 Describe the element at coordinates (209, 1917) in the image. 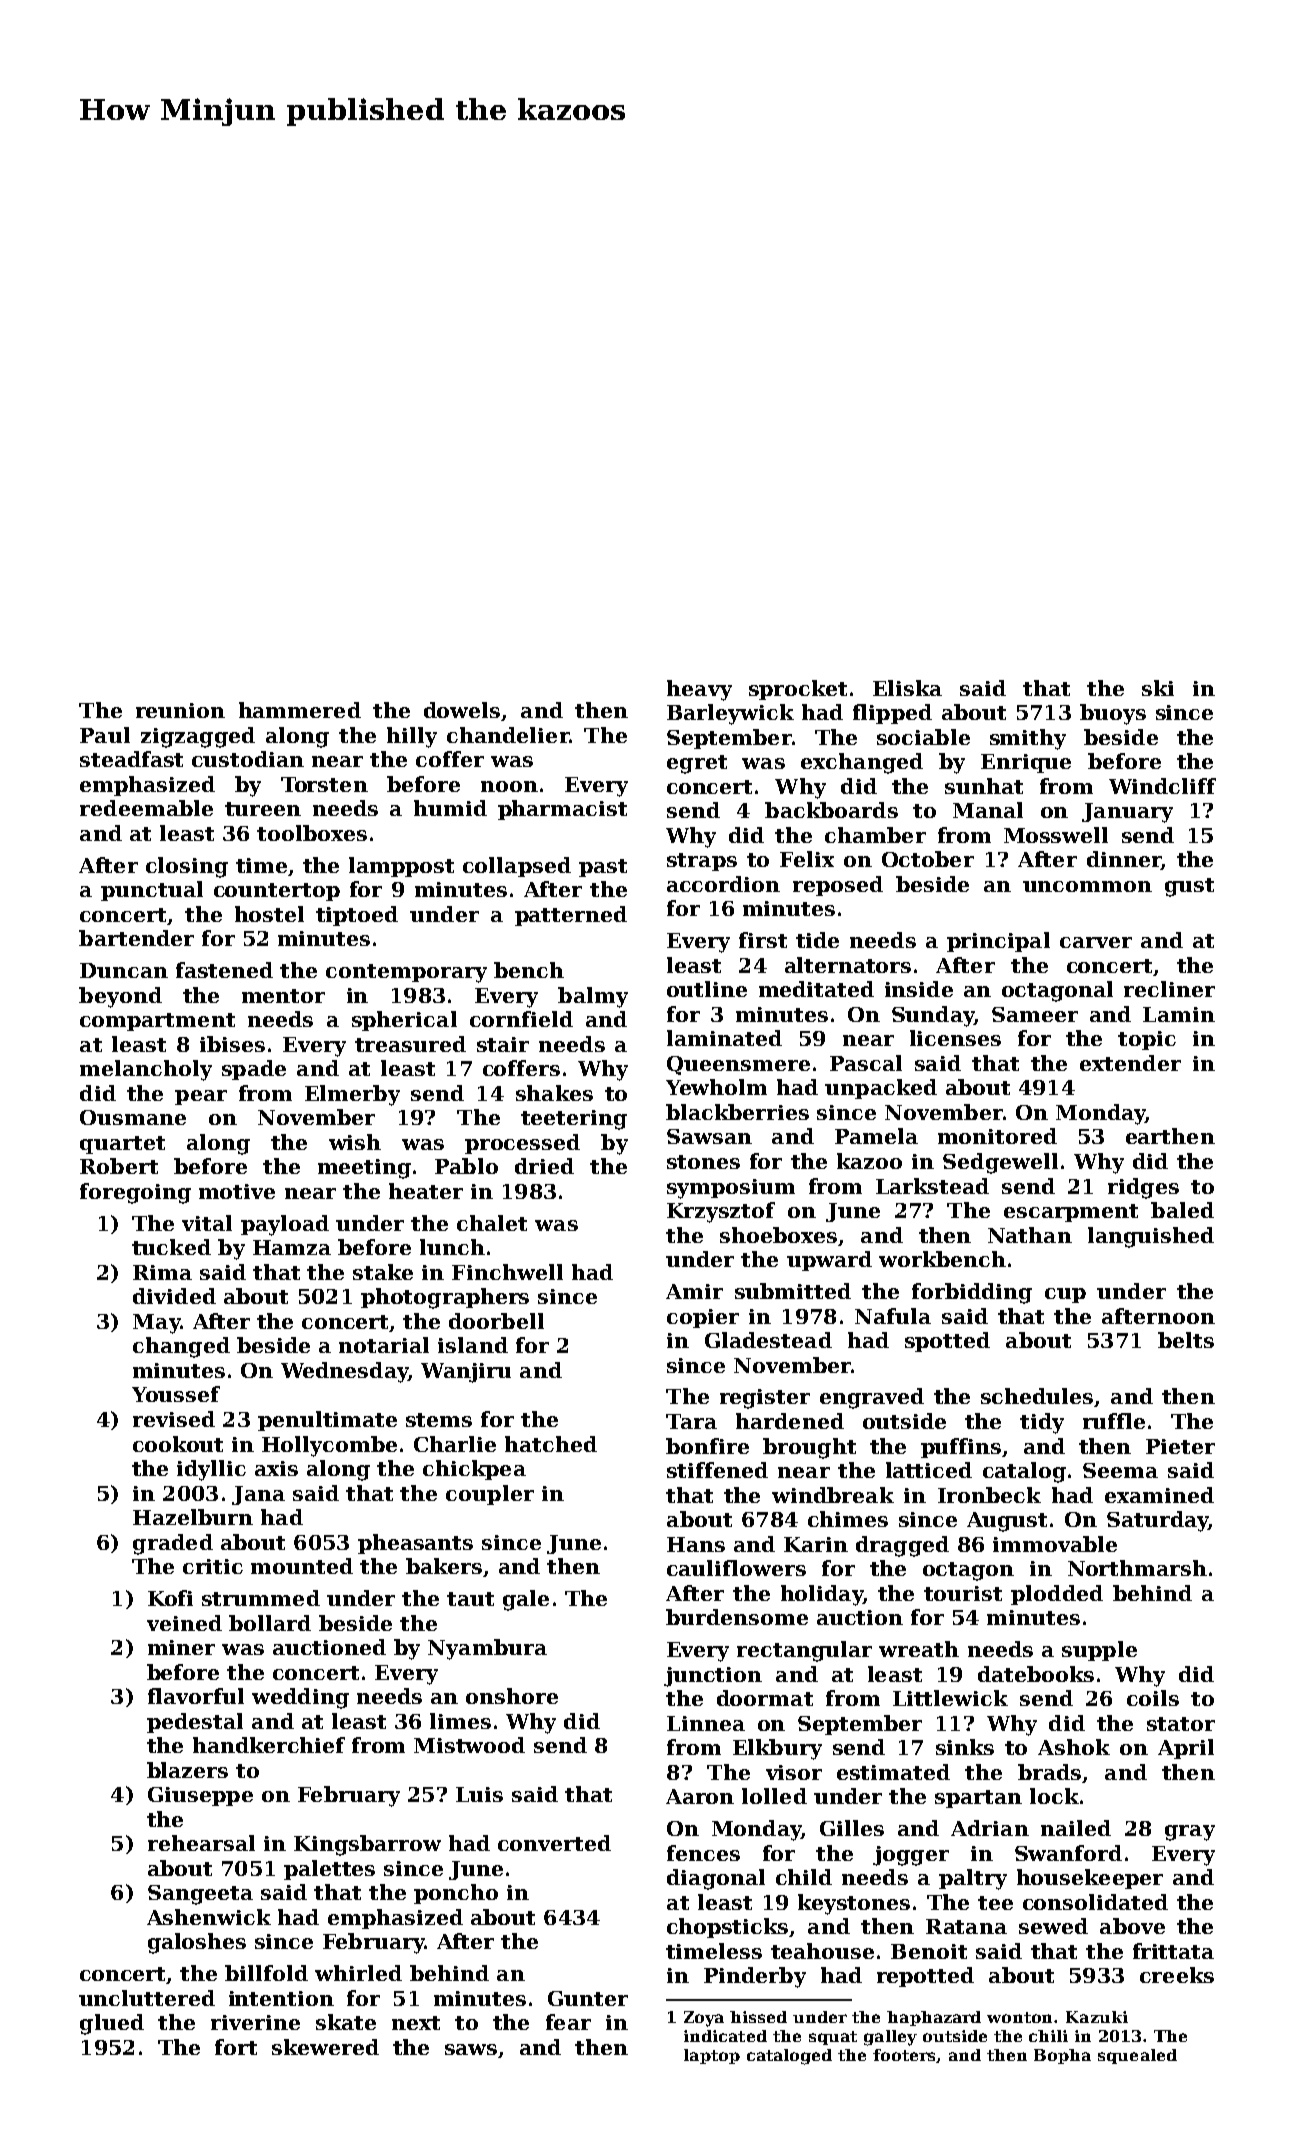

I see `Ashenwick` at that location.
